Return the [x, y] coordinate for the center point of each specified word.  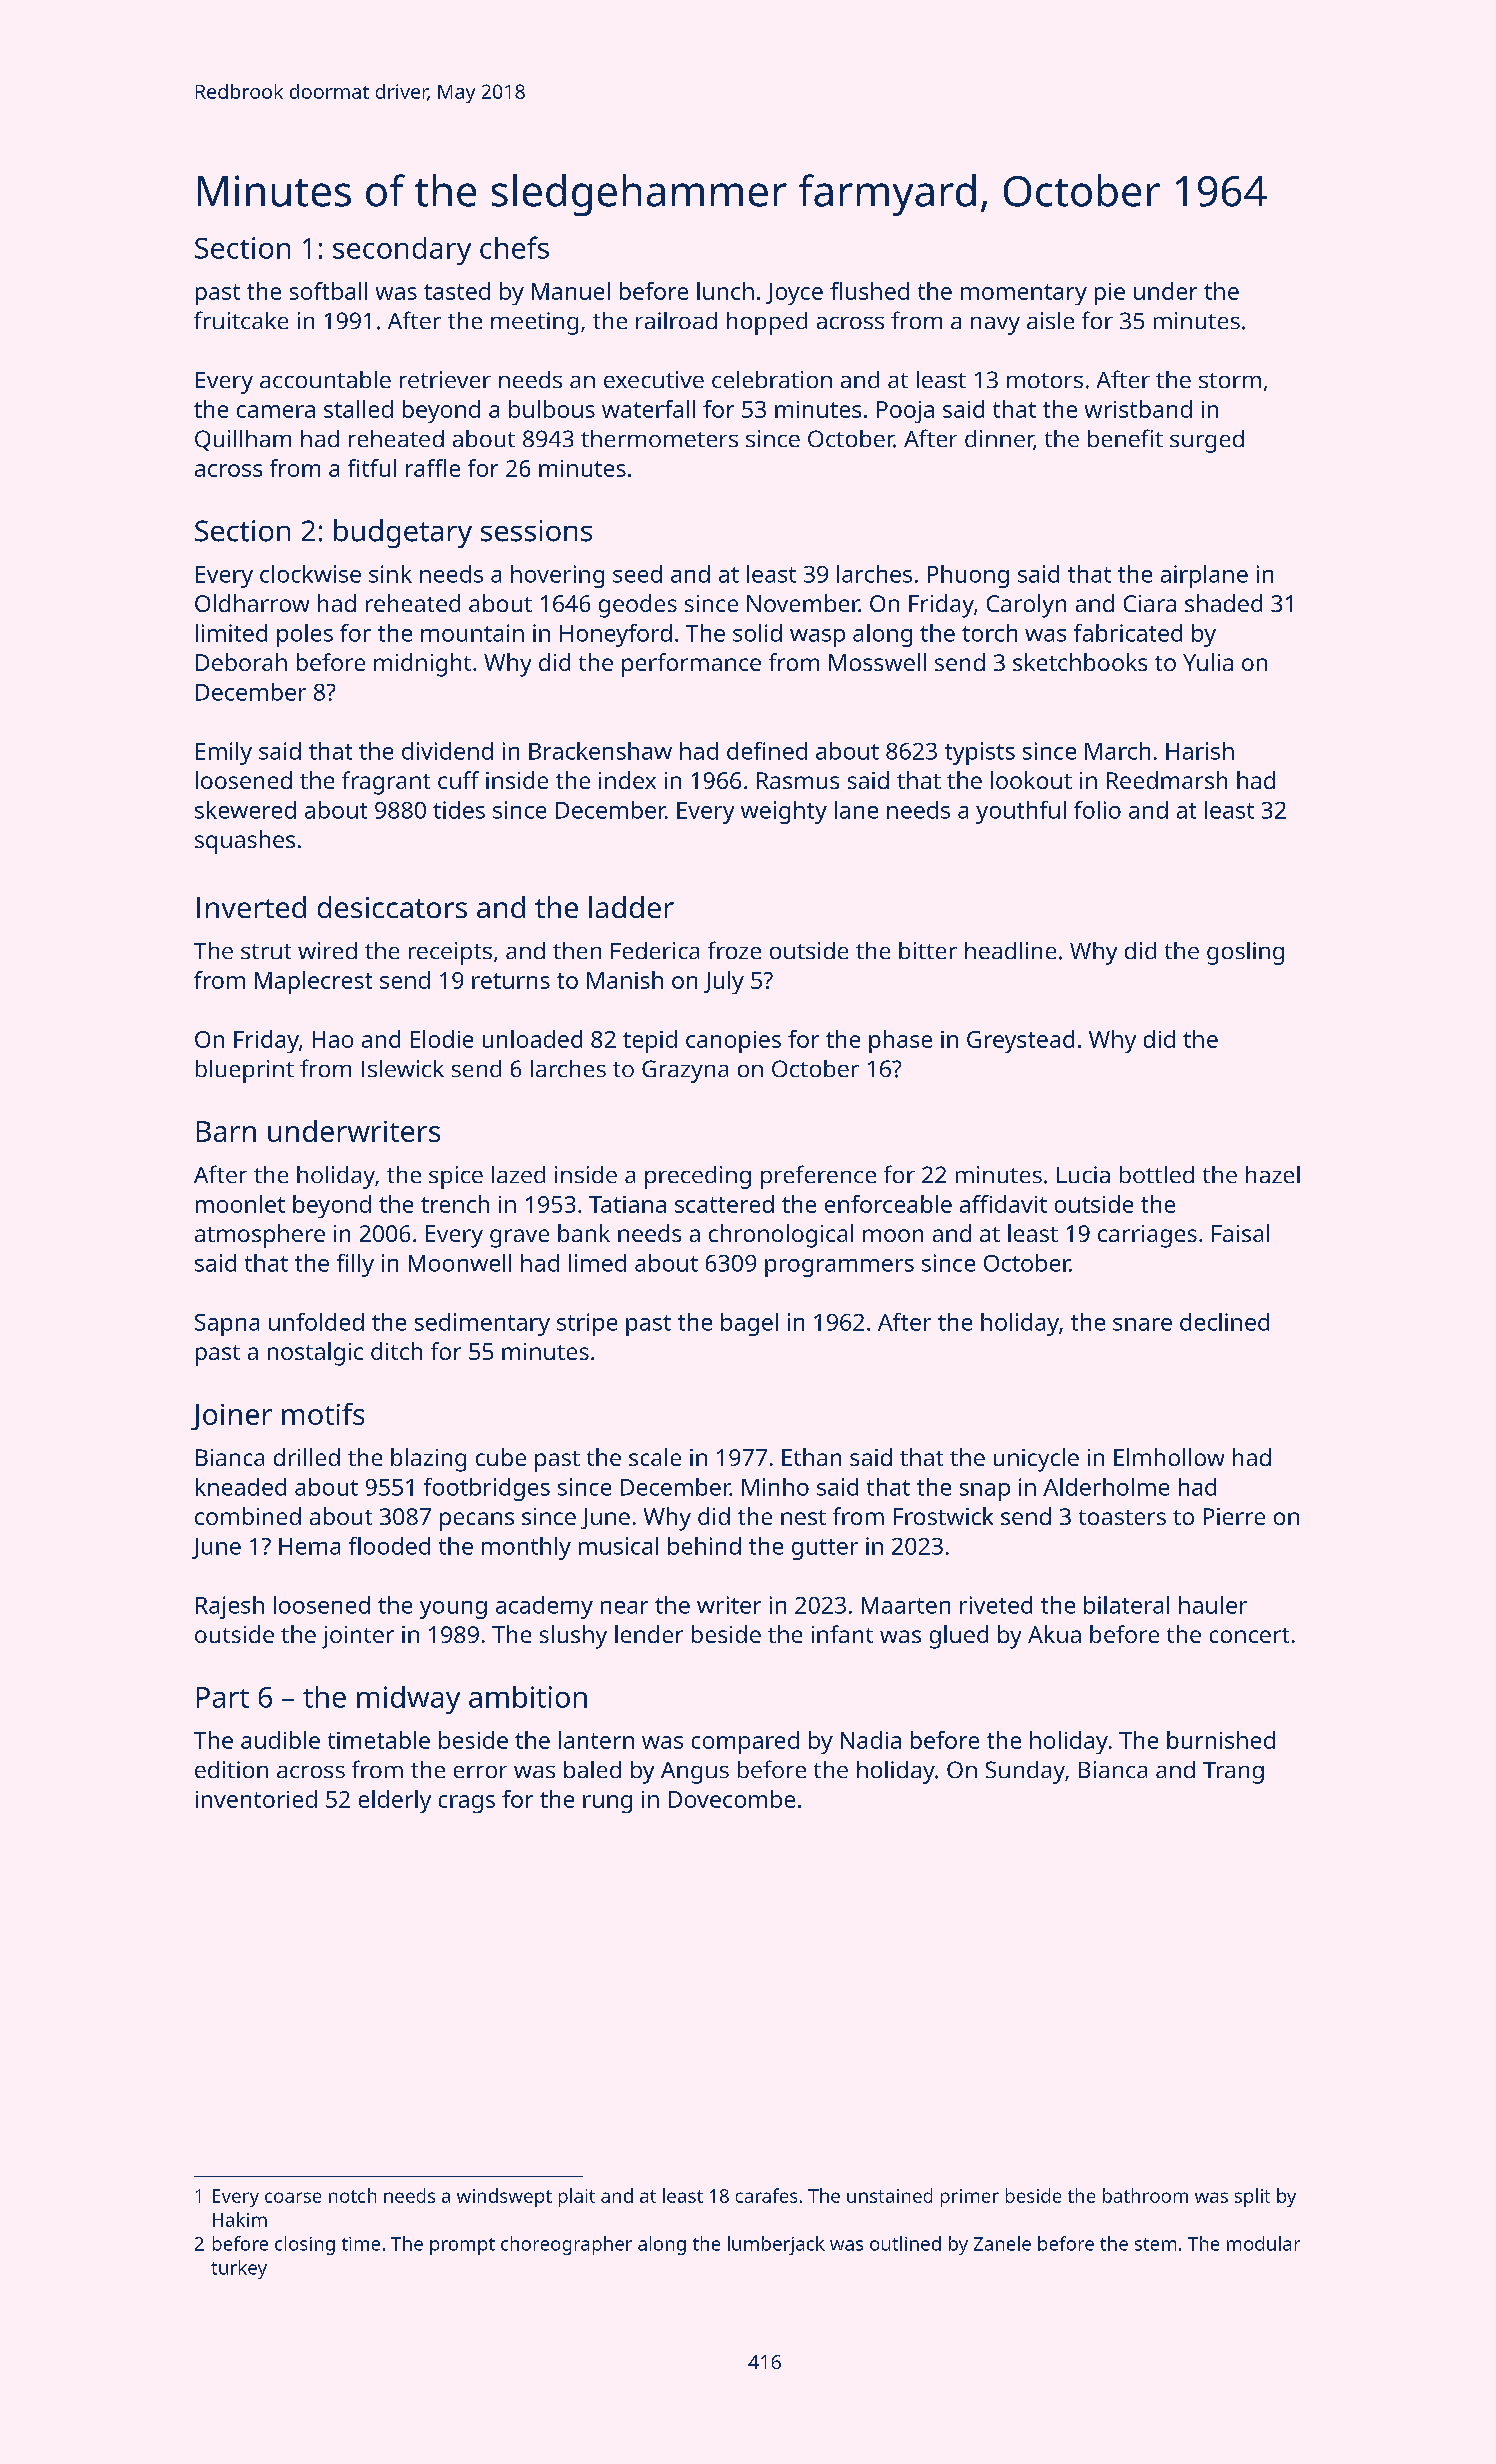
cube [501, 1457]
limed [597, 1263]
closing [305, 2245]
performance [691, 665]
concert [1249, 1635]
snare [1142, 1324]
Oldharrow [252, 603]
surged [1207, 441]
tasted [457, 291]
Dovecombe [732, 1799]
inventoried [256, 1799]
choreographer [566, 2245]
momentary [1024, 294]
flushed [869, 291]
